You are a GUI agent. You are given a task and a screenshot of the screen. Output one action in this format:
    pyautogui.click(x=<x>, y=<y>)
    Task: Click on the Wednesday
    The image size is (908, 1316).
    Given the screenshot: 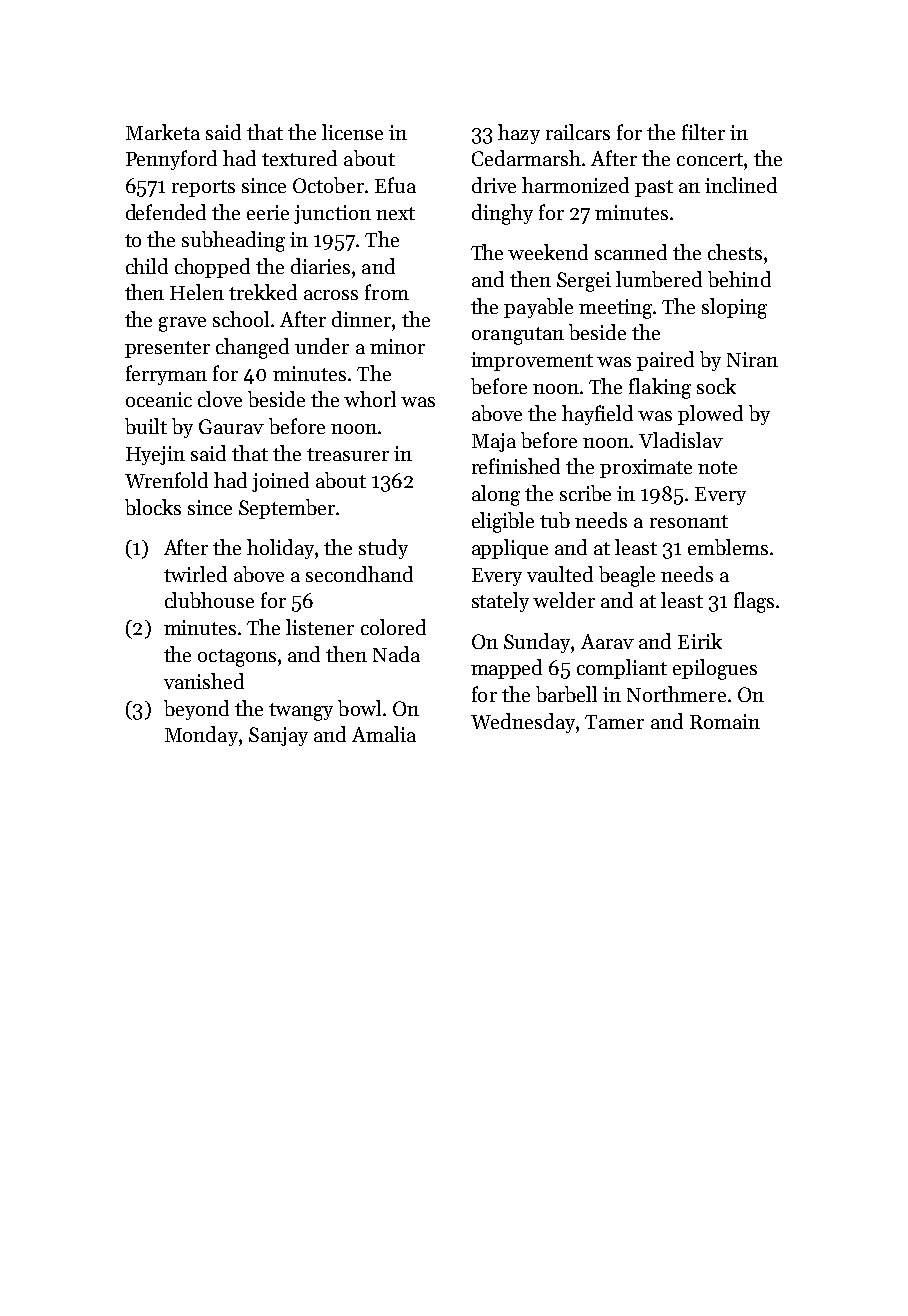 What is the action you would take?
    pyautogui.click(x=523, y=723)
